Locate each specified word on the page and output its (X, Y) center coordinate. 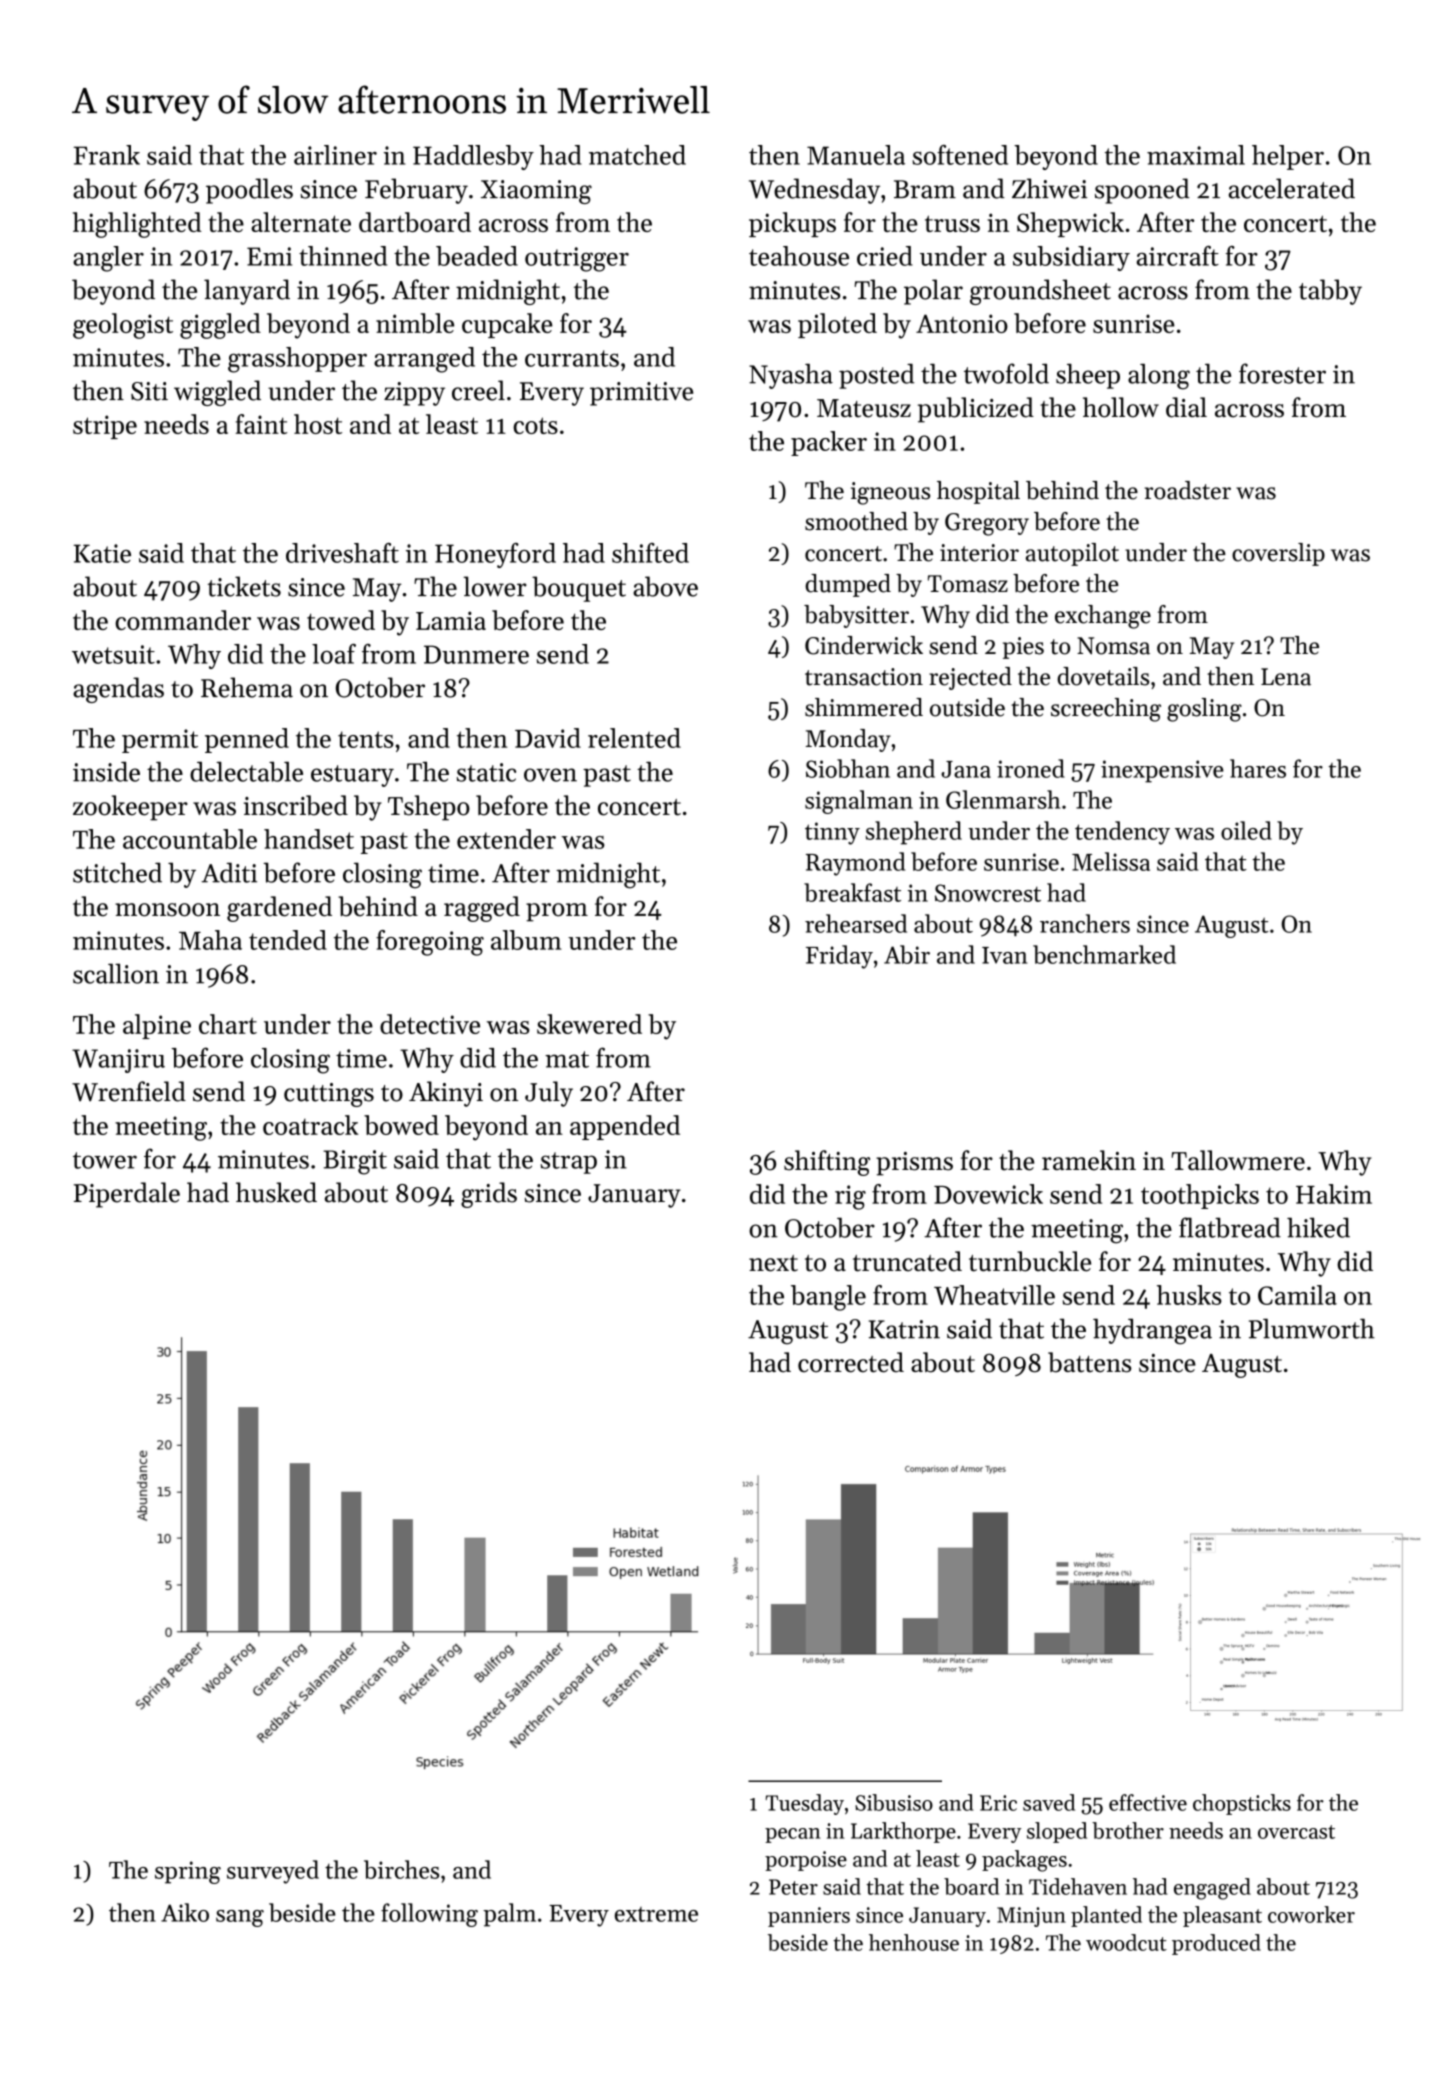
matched (637, 155)
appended (625, 1127)
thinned (343, 256)
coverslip (1278, 554)
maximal (1196, 155)
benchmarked (1104, 954)
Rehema (247, 687)
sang (240, 1918)
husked (276, 1192)
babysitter (856, 616)
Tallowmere (1238, 1160)
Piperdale (127, 1195)
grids (489, 1195)
